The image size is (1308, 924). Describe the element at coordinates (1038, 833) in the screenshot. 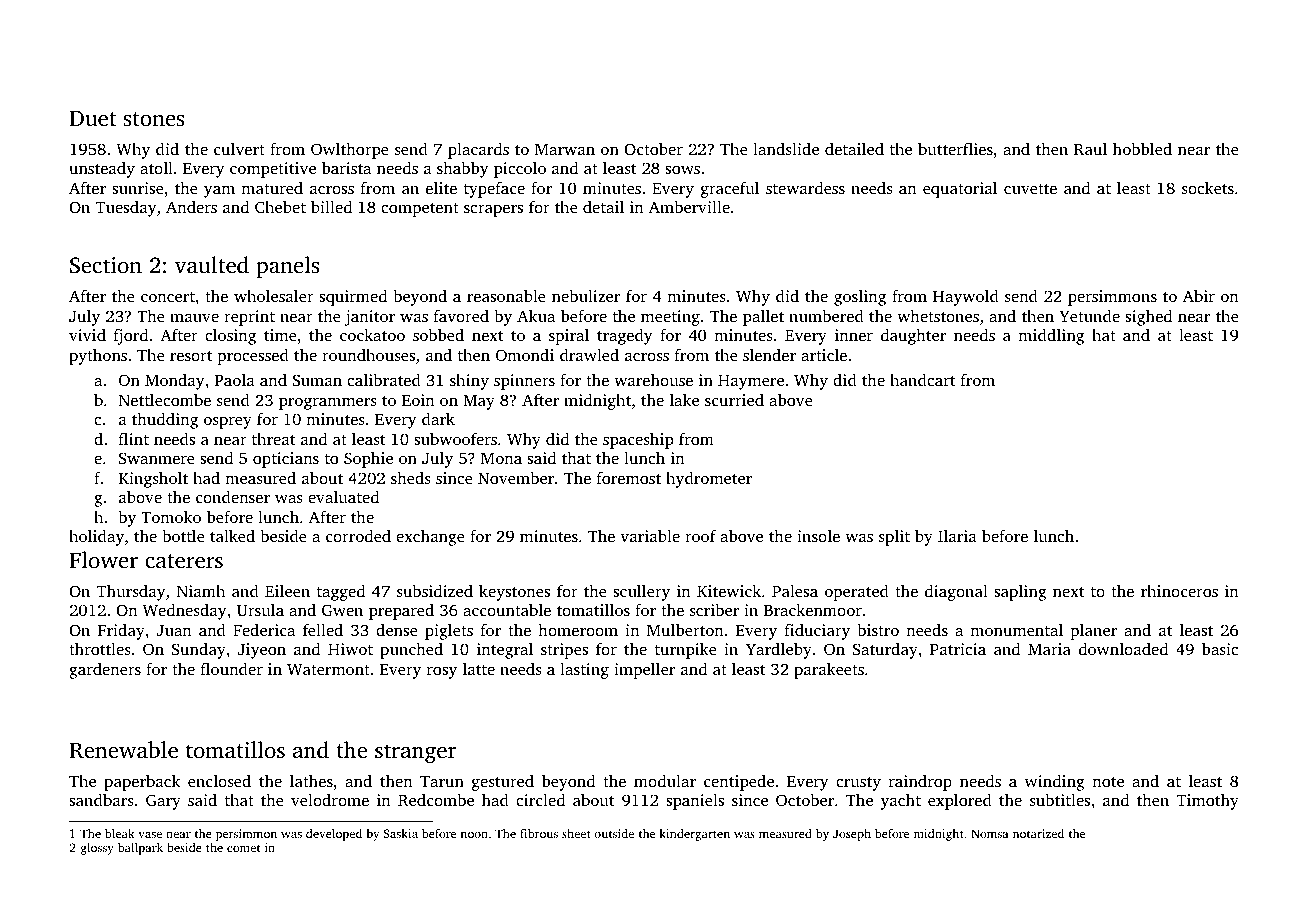

I see `notarized` at that location.
